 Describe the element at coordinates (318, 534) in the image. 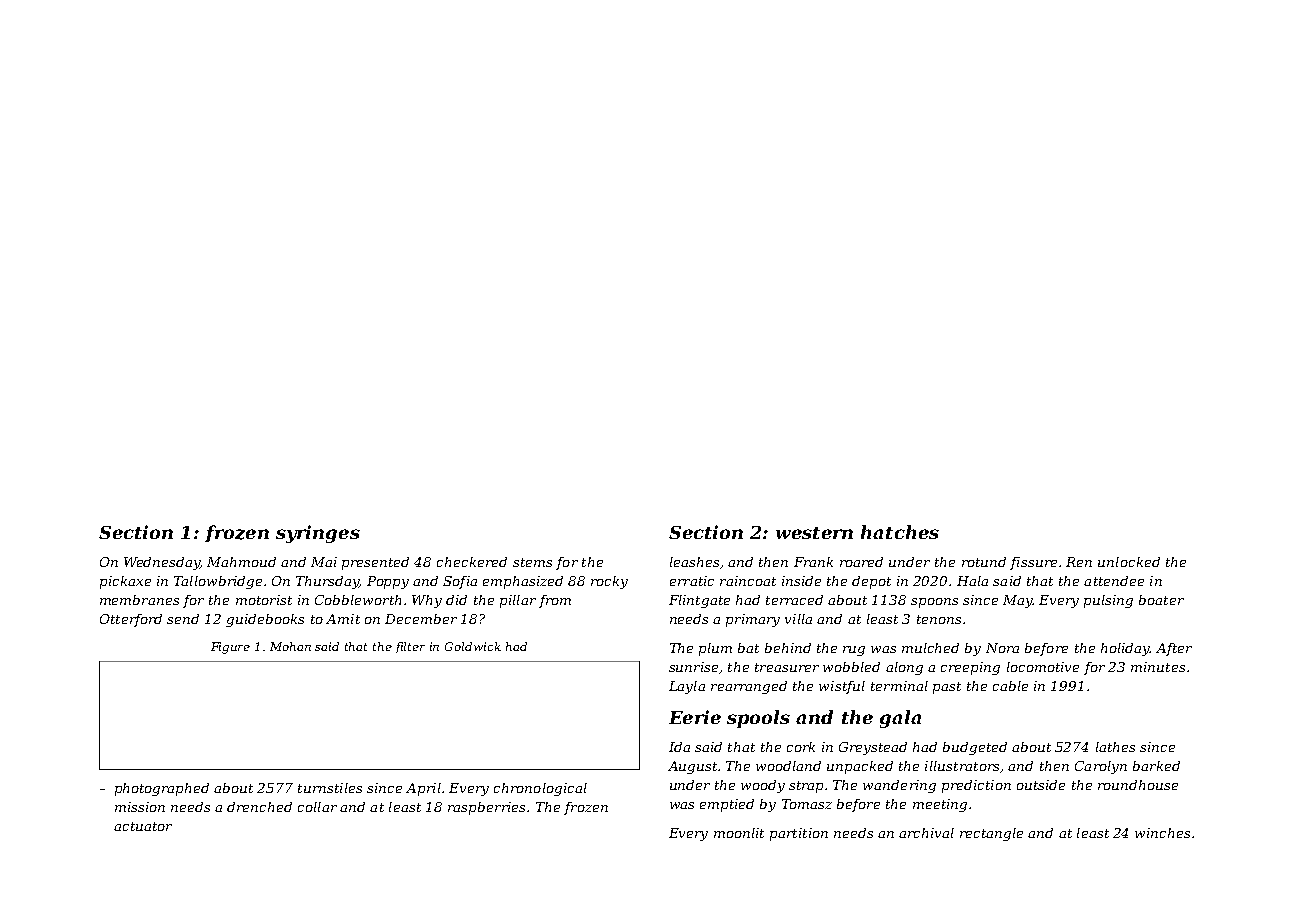

I see `syringes` at that location.
